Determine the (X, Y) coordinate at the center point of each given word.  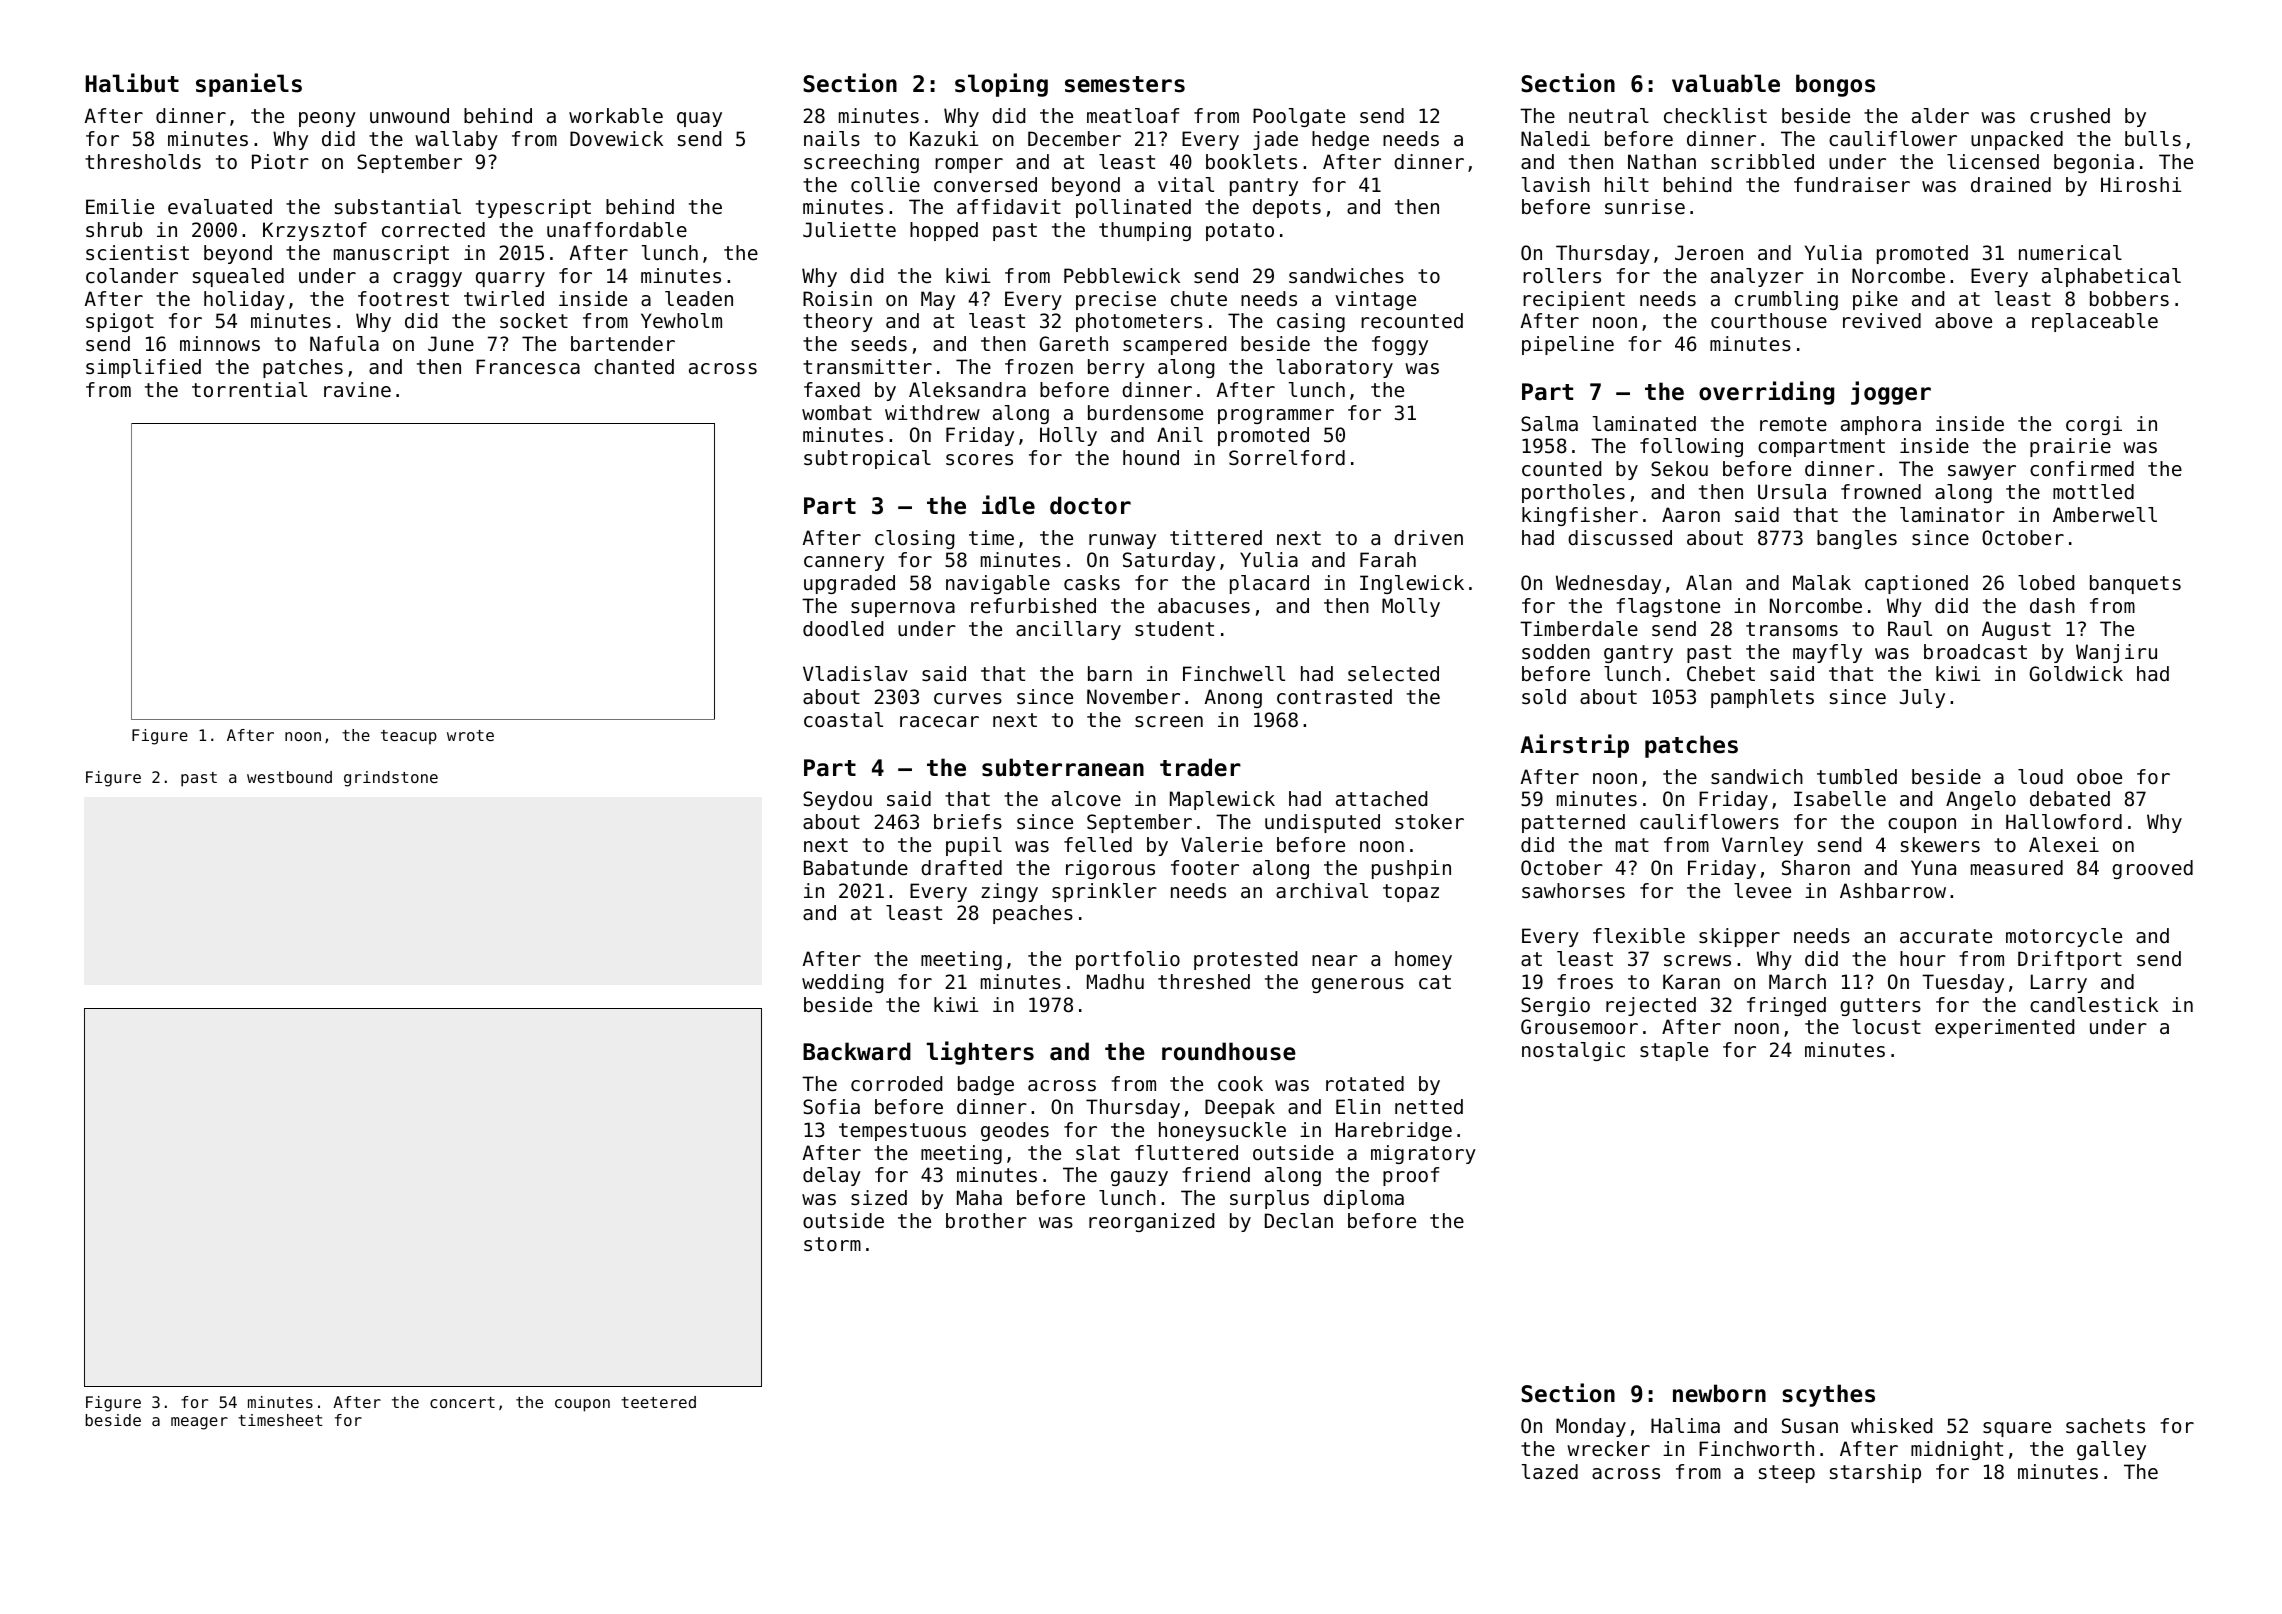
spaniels (249, 85)
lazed (1550, 1471)
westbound (289, 777)
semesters (1125, 84)
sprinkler (1104, 892)
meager (199, 1423)
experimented (2004, 1028)
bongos (1835, 85)
